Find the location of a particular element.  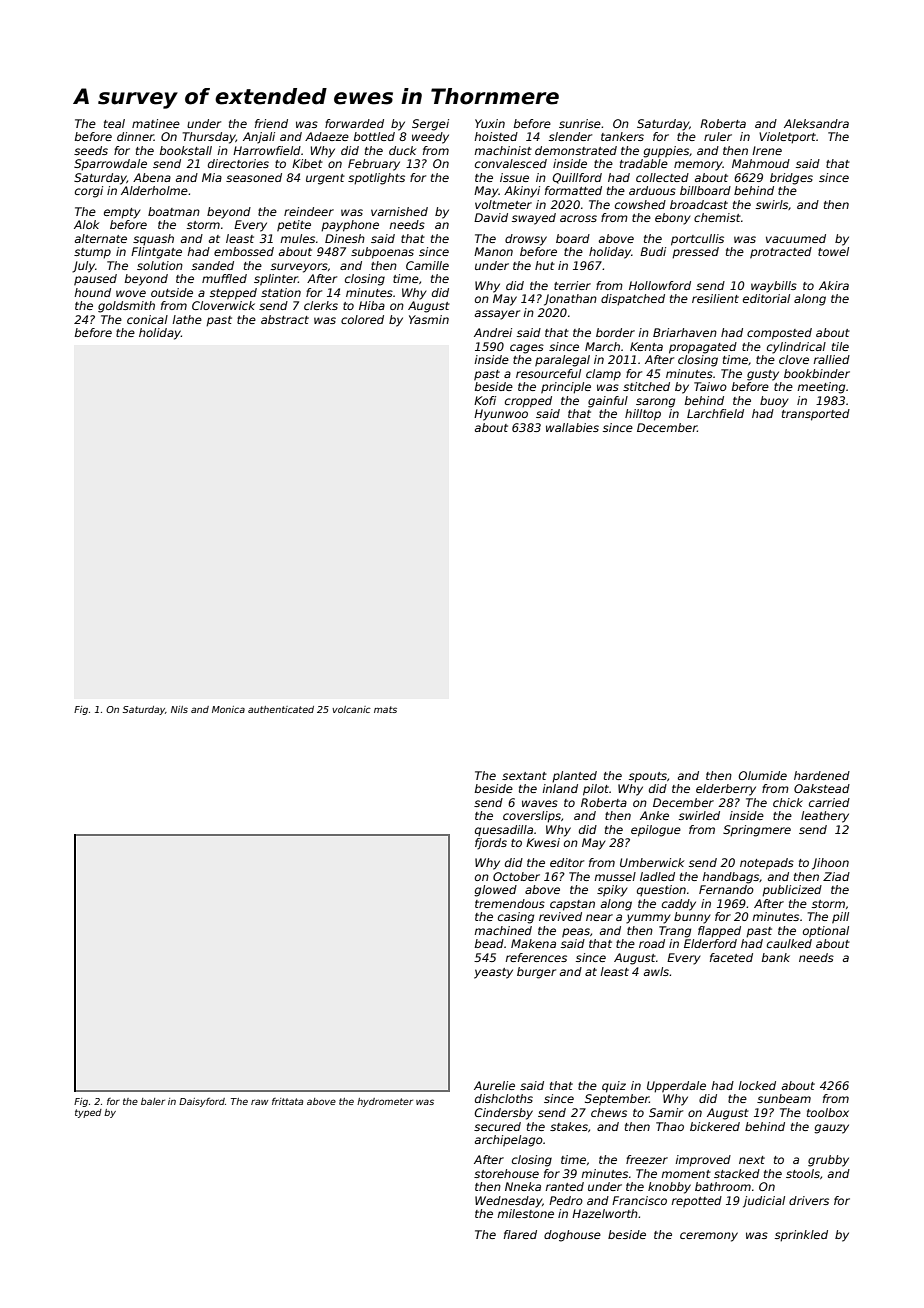

Nils is located at coordinates (179, 709).
